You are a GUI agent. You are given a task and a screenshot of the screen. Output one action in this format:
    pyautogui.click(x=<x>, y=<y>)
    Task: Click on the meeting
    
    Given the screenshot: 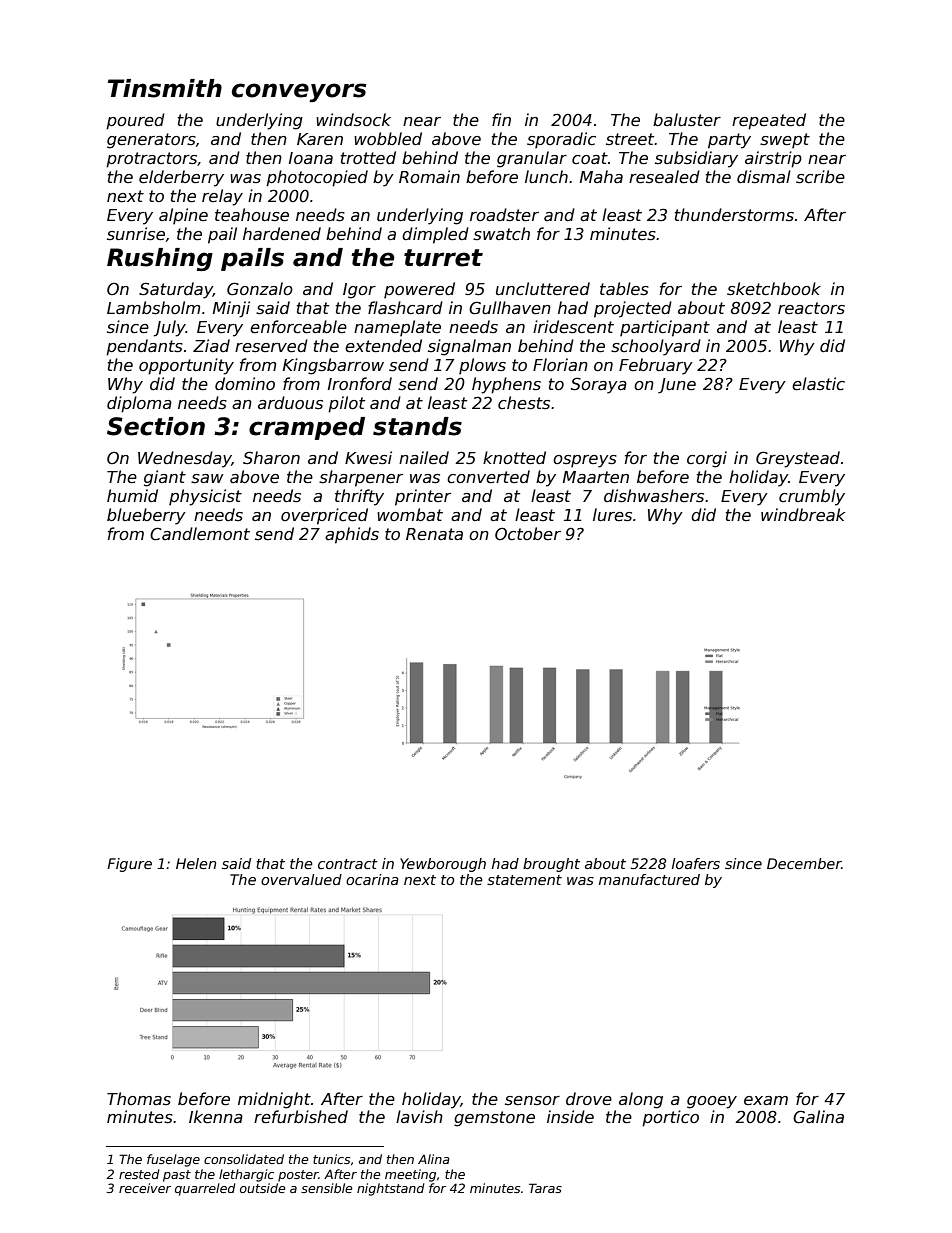 What is the action you would take?
    pyautogui.click(x=410, y=1175)
